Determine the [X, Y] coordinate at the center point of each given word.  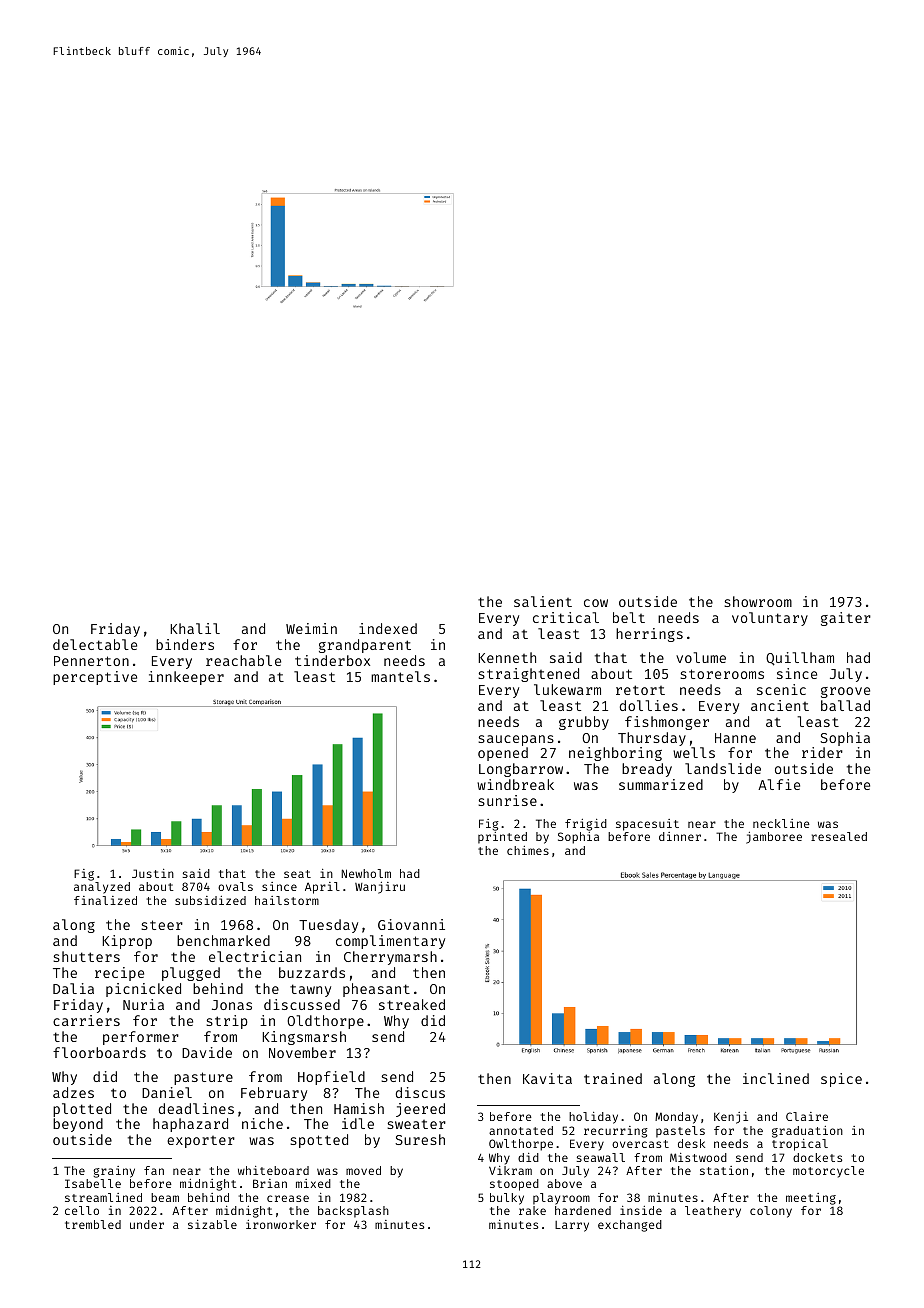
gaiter [846, 619]
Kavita [547, 1078]
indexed [388, 628]
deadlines [196, 1108]
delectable [95, 644]
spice [841, 1080]
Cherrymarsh [390, 958]
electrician [255, 956]
